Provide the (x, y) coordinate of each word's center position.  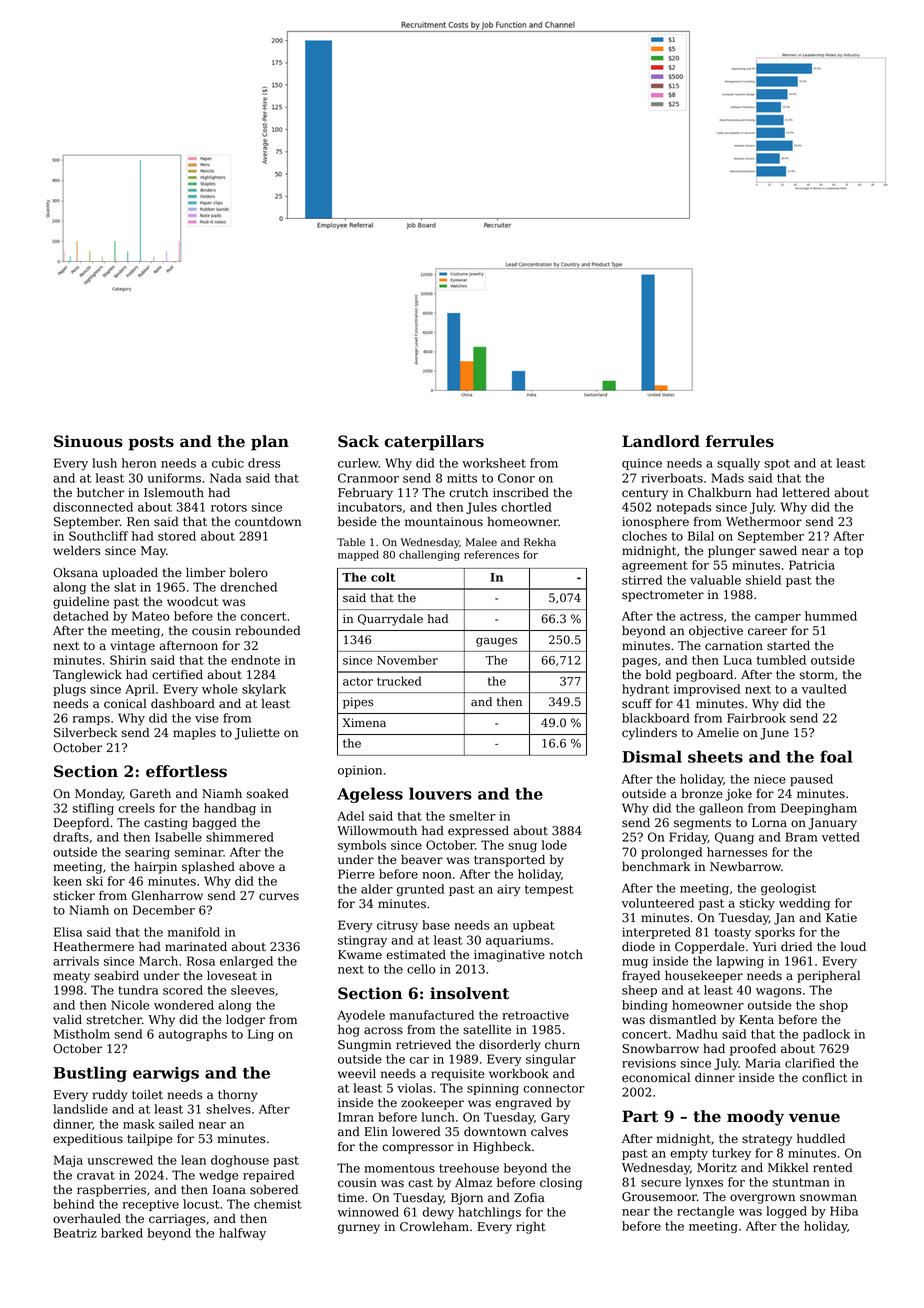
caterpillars (434, 443)
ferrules (740, 441)
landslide (80, 1109)
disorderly (510, 1045)
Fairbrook (756, 718)
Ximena (364, 723)
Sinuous (88, 441)
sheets (715, 756)
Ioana (229, 1190)
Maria (763, 1063)
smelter (472, 816)
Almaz (473, 1182)
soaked (268, 794)
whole (220, 689)
